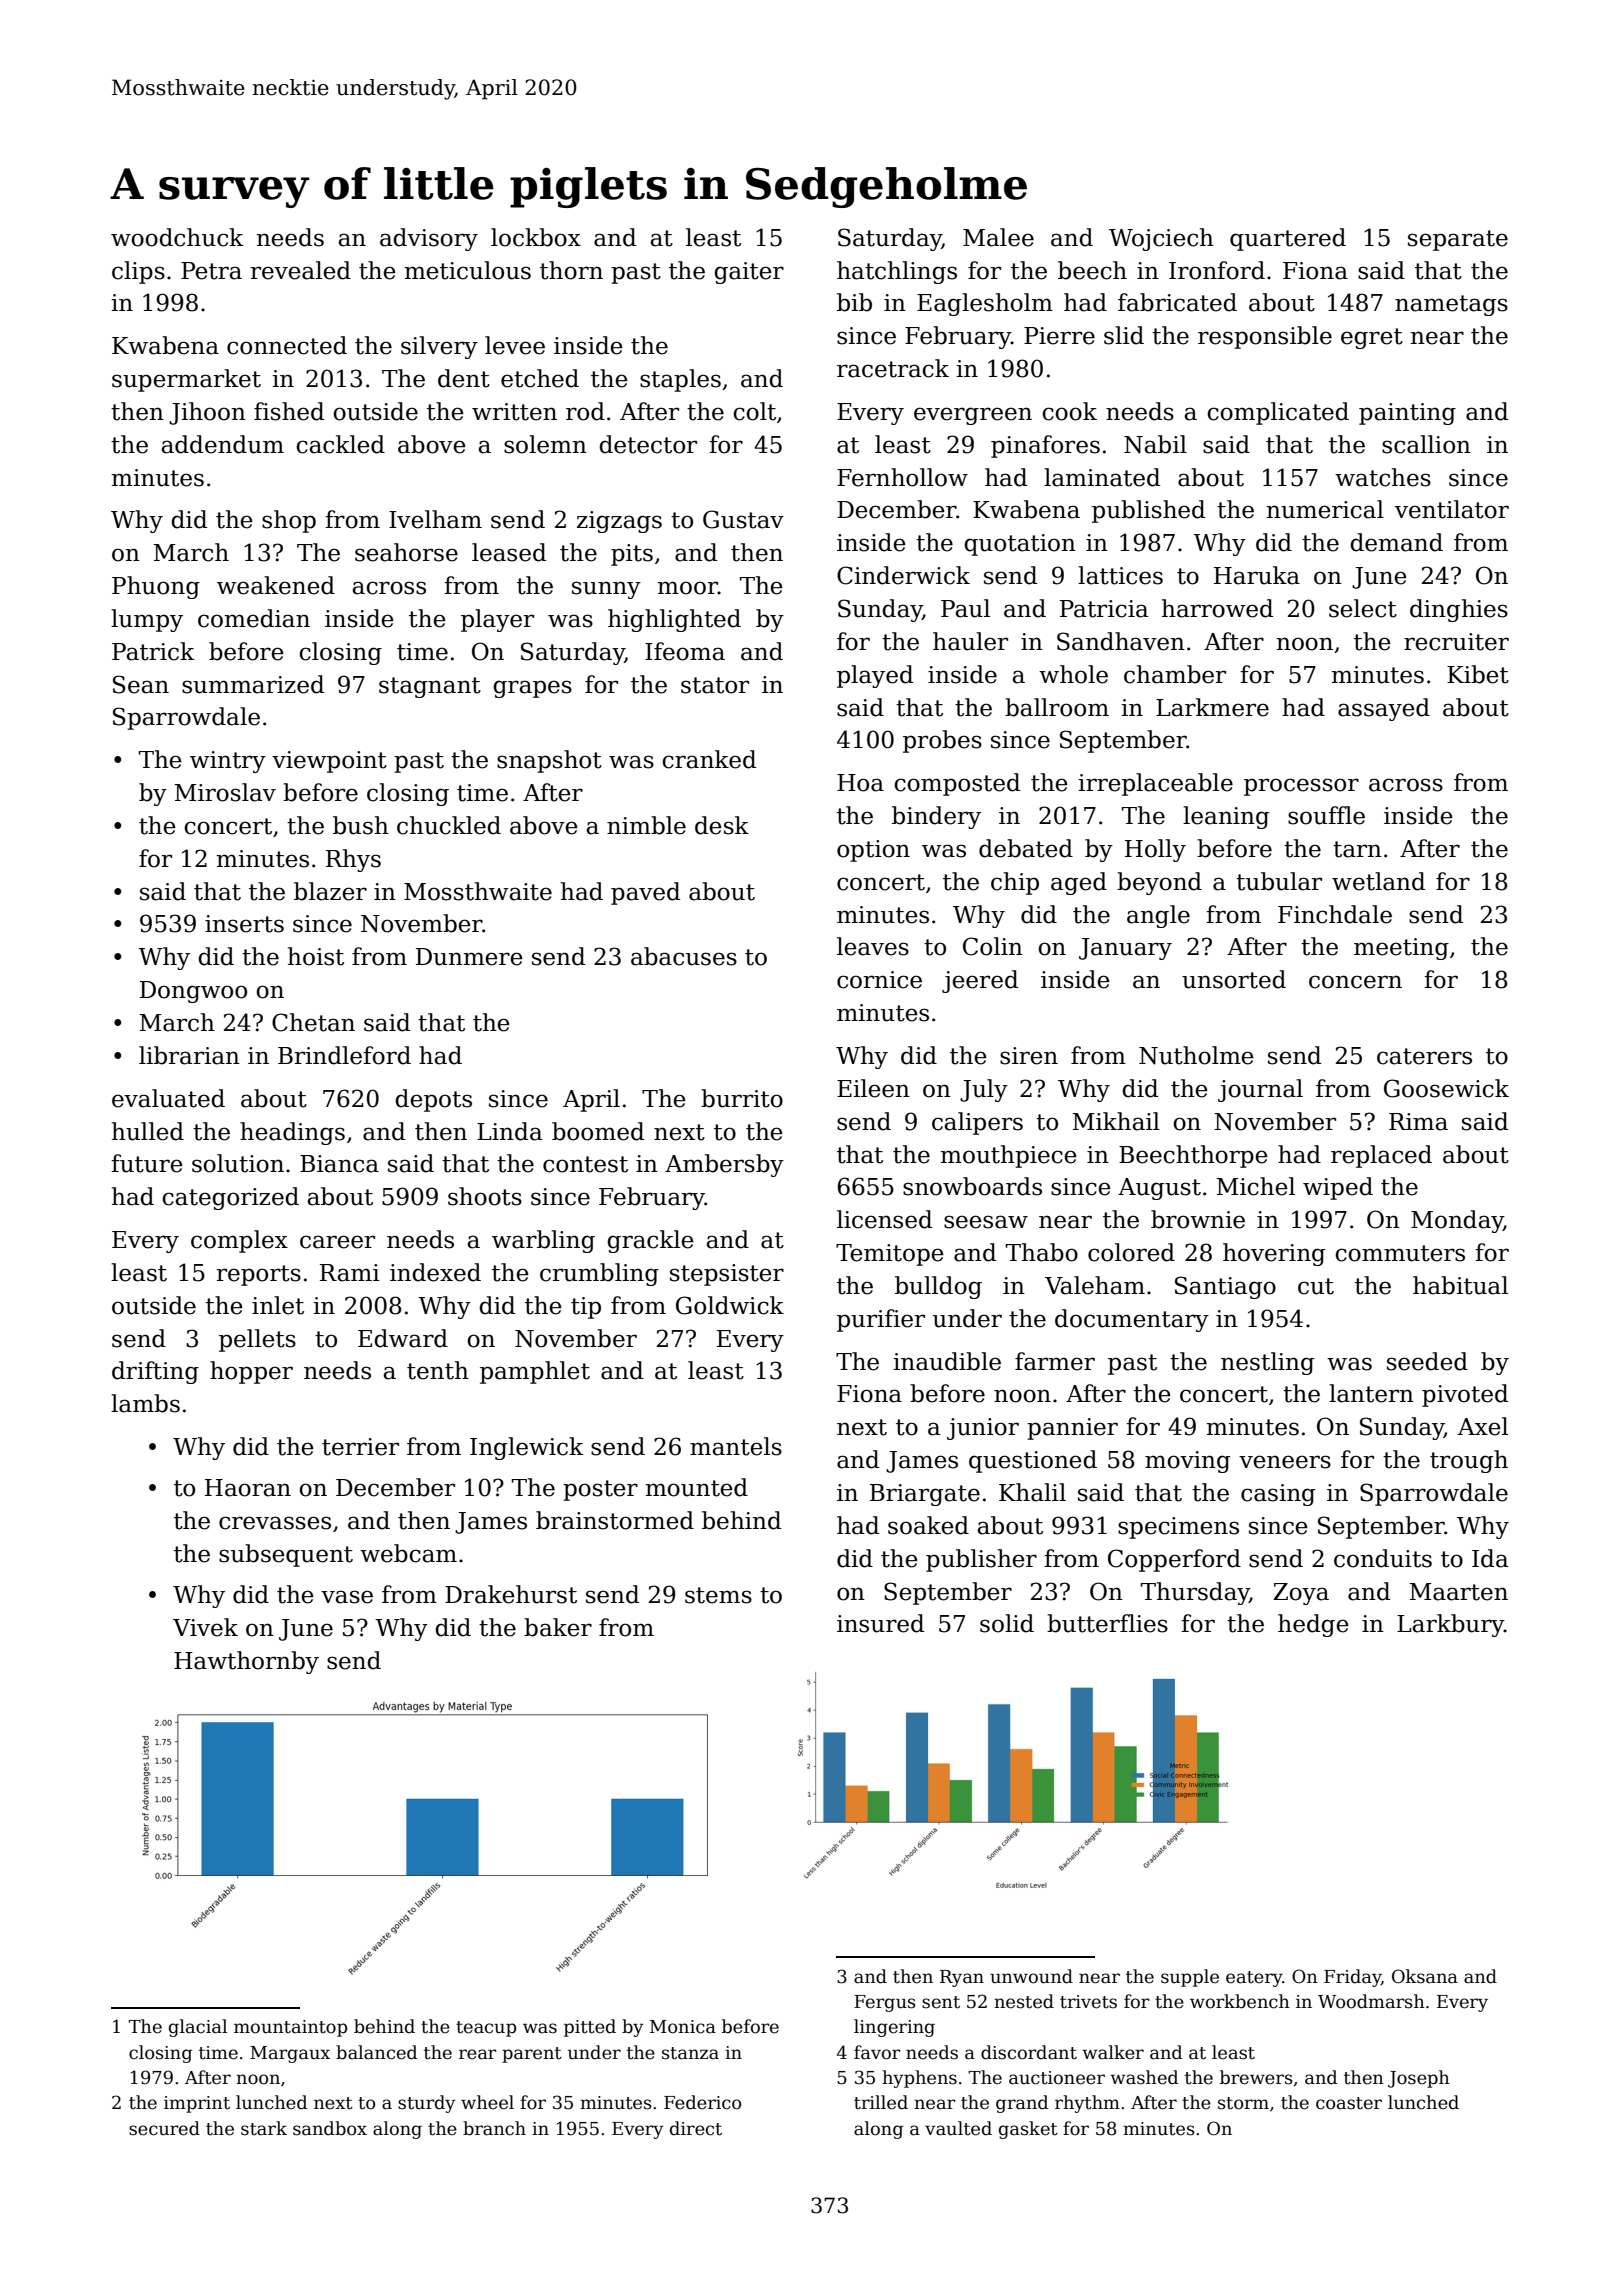 Image resolution: width=1620 pixels, height=2292 pixels. Describe the element at coordinates (1234, 979) in the page. I see `unsorted` at that location.
